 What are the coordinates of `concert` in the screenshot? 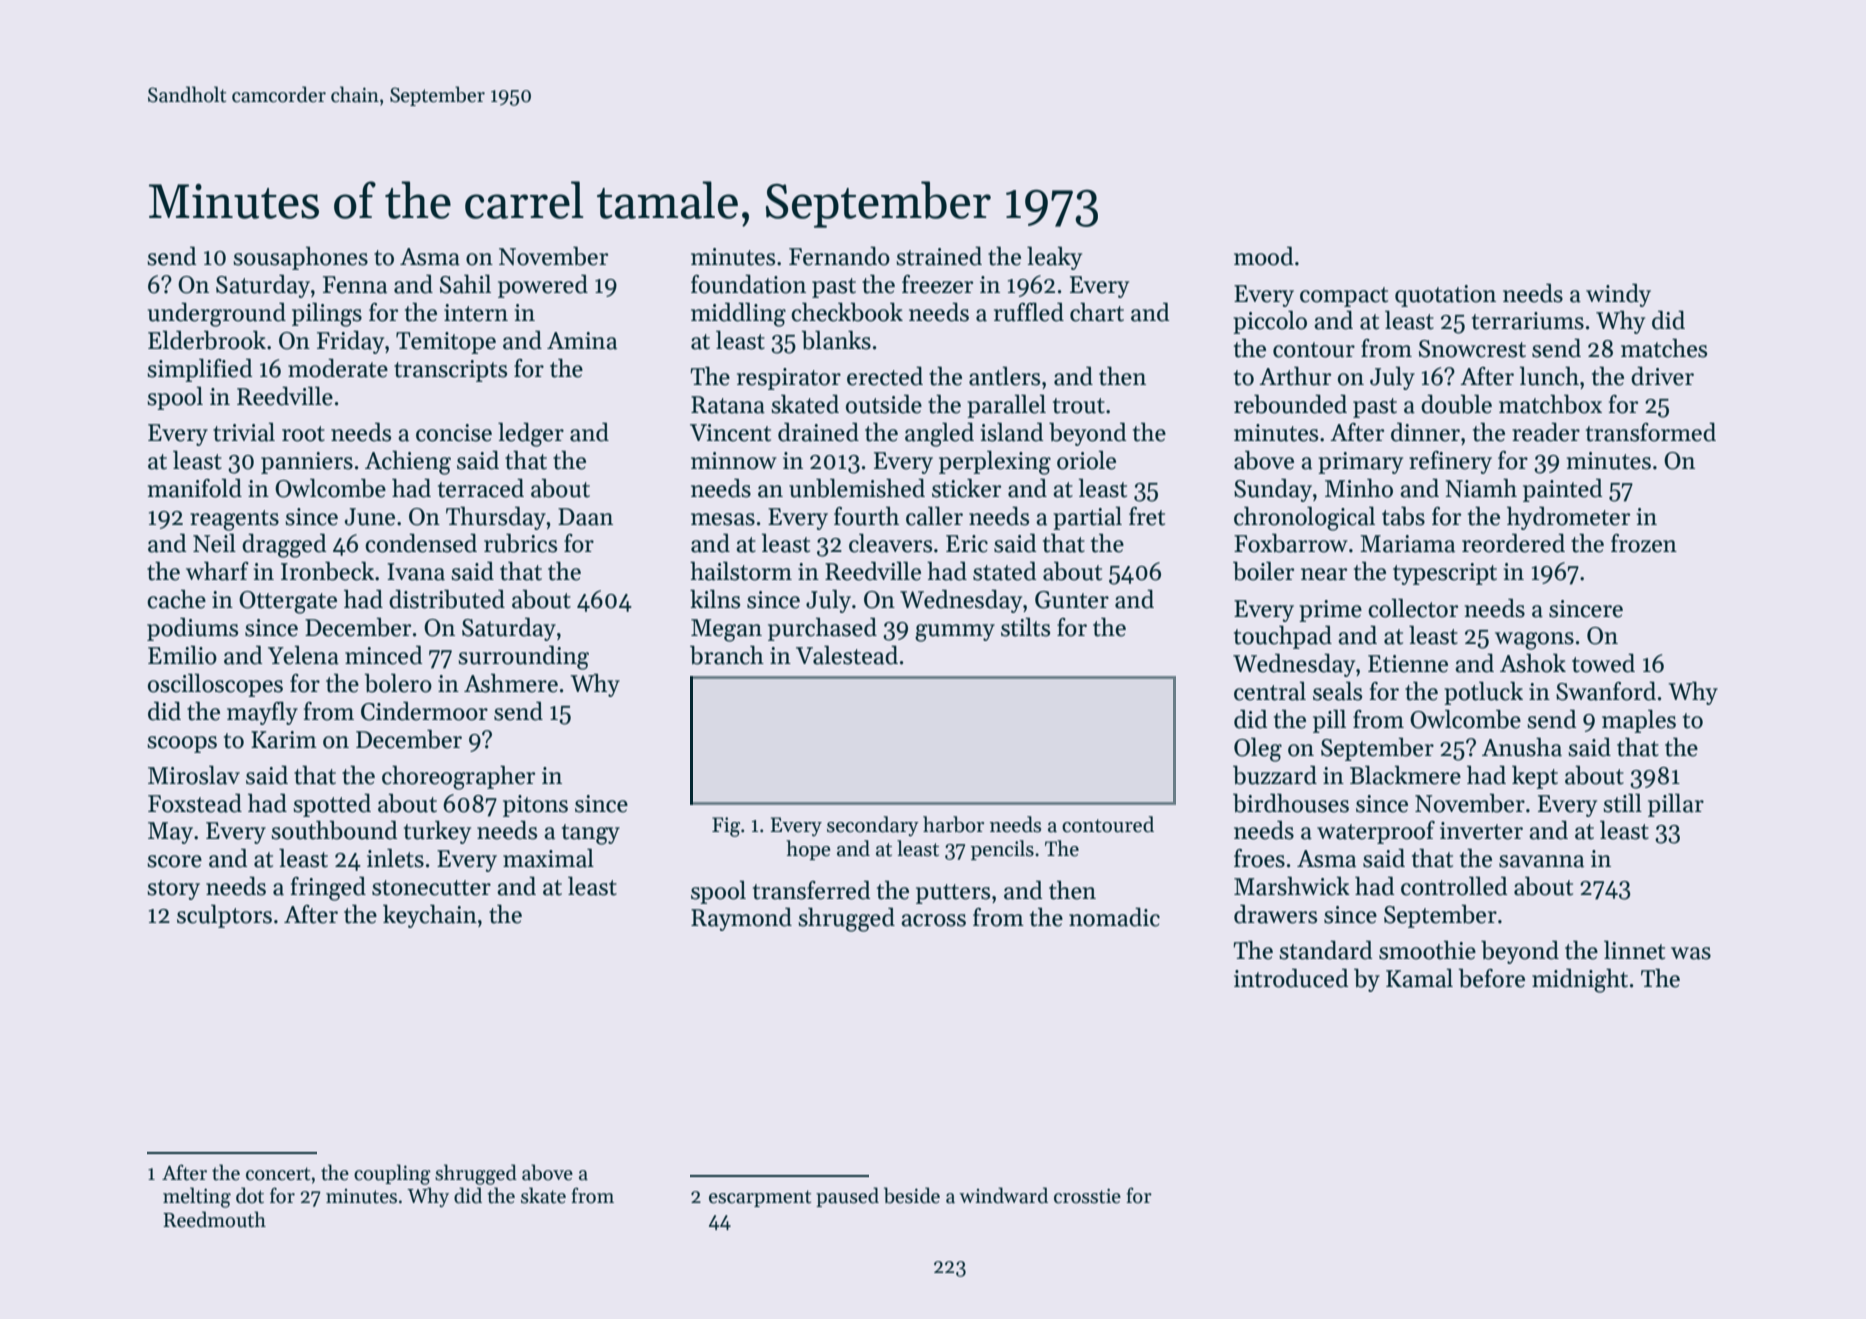 It's located at (278, 1174).
